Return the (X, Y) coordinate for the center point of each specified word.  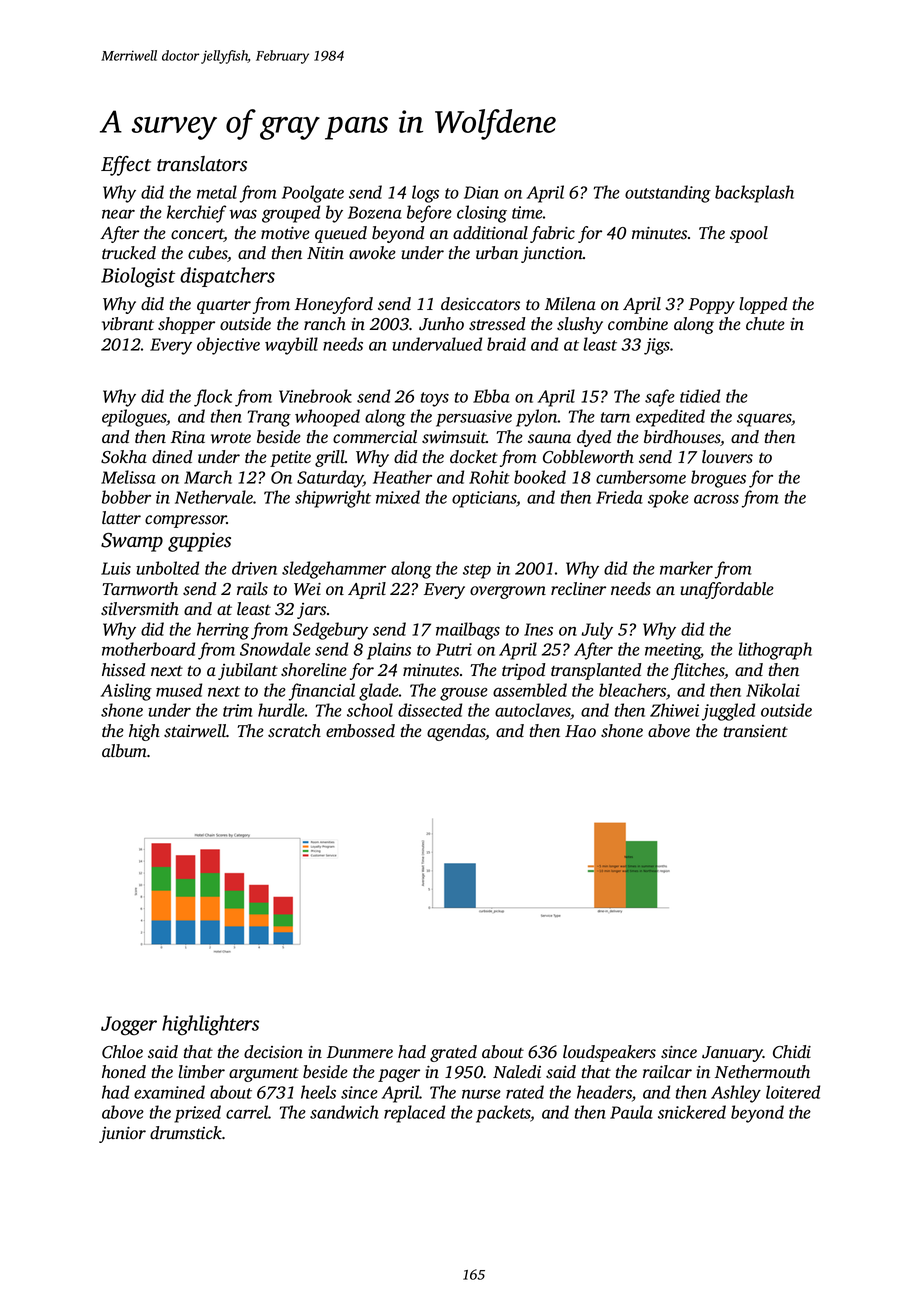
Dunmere (360, 1052)
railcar (667, 1071)
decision (273, 1052)
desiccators (480, 304)
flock (213, 398)
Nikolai (773, 690)
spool (749, 234)
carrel (247, 1112)
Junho (441, 324)
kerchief (196, 214)
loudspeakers (609, 1053)
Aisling (126, 692)
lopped (763, 305)
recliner (578, 588)
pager (399, 1075)
